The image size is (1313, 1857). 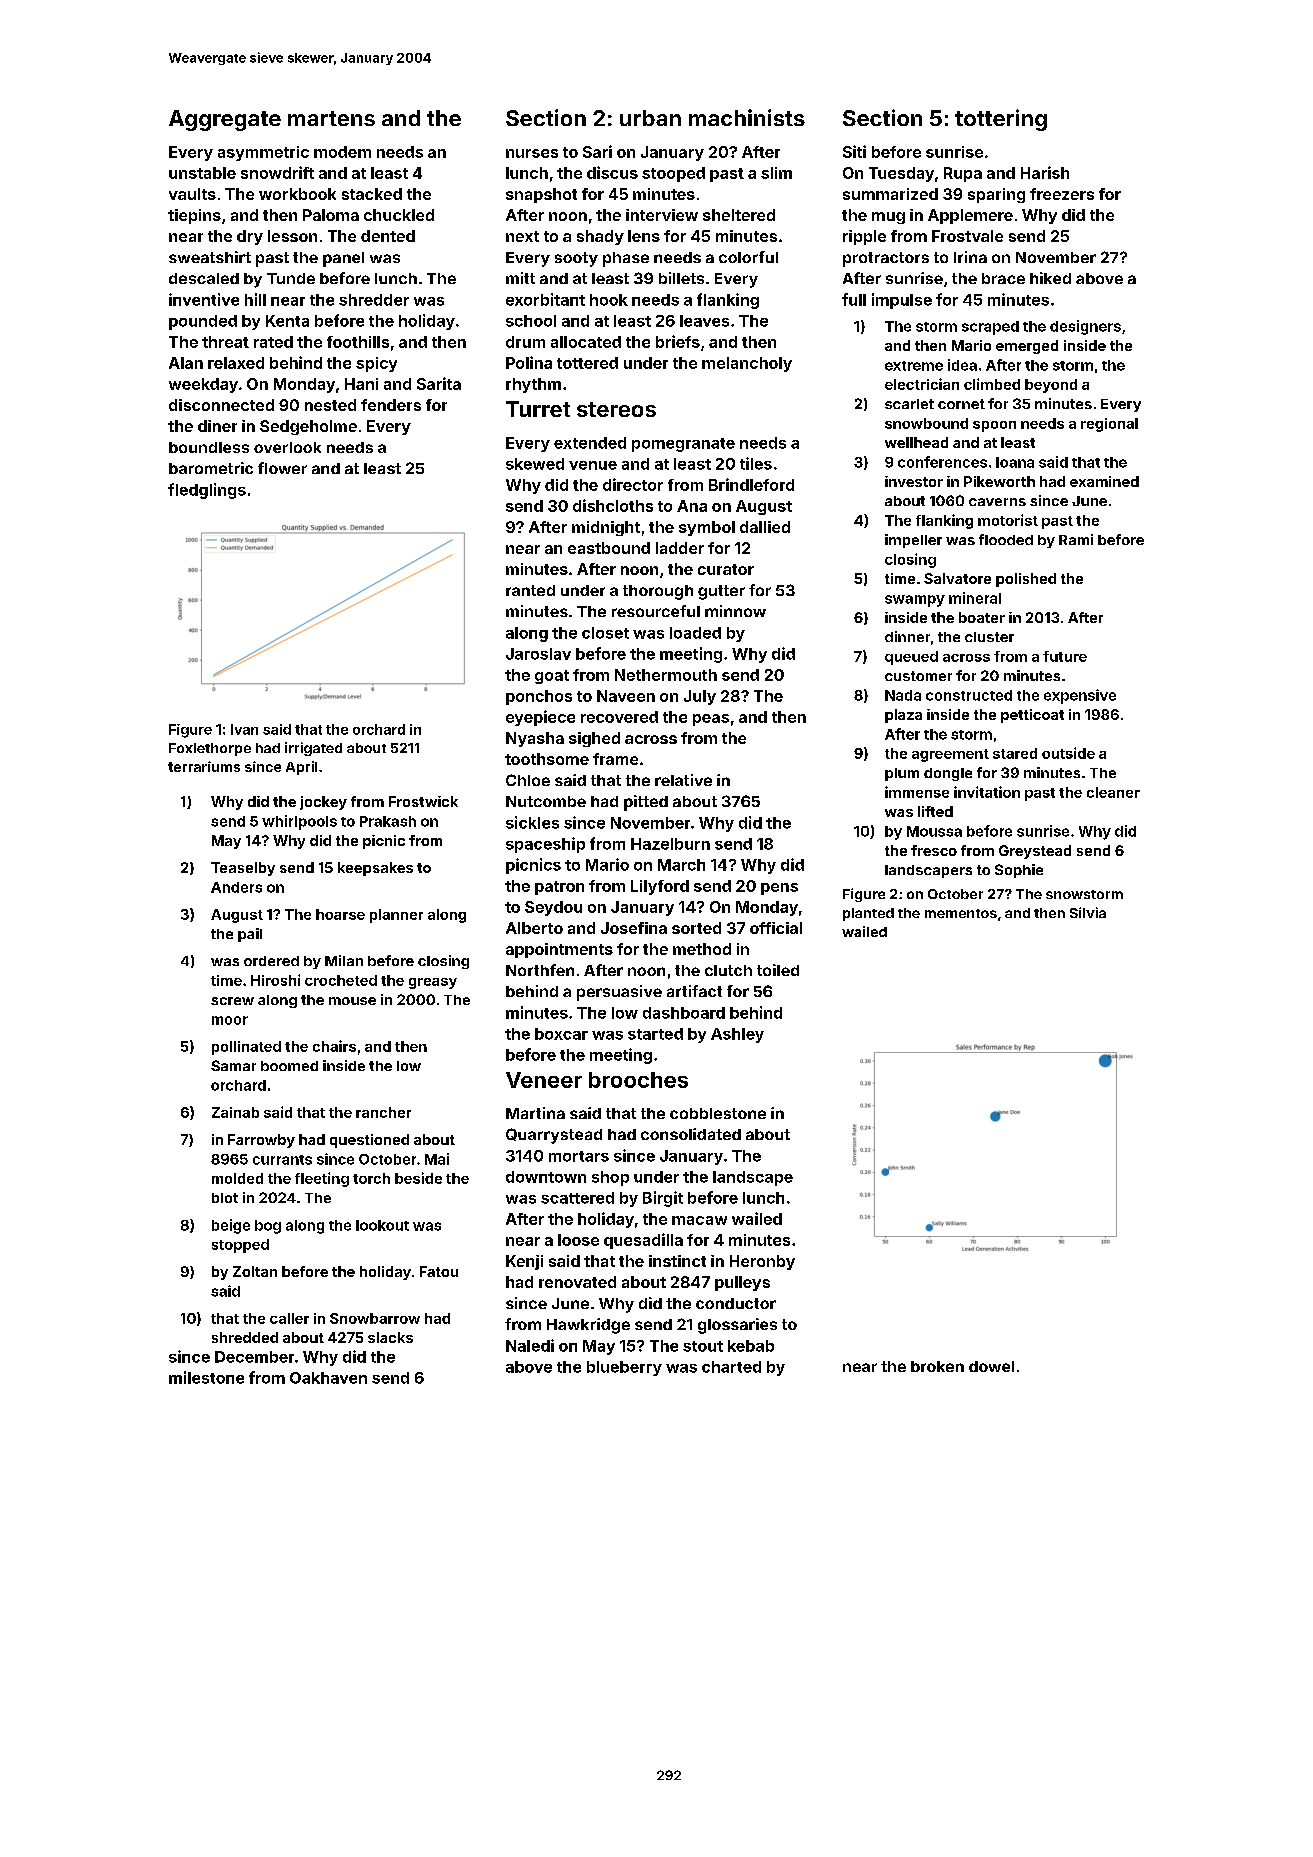 I want to click on jockey, so click(x=323, y=803).
